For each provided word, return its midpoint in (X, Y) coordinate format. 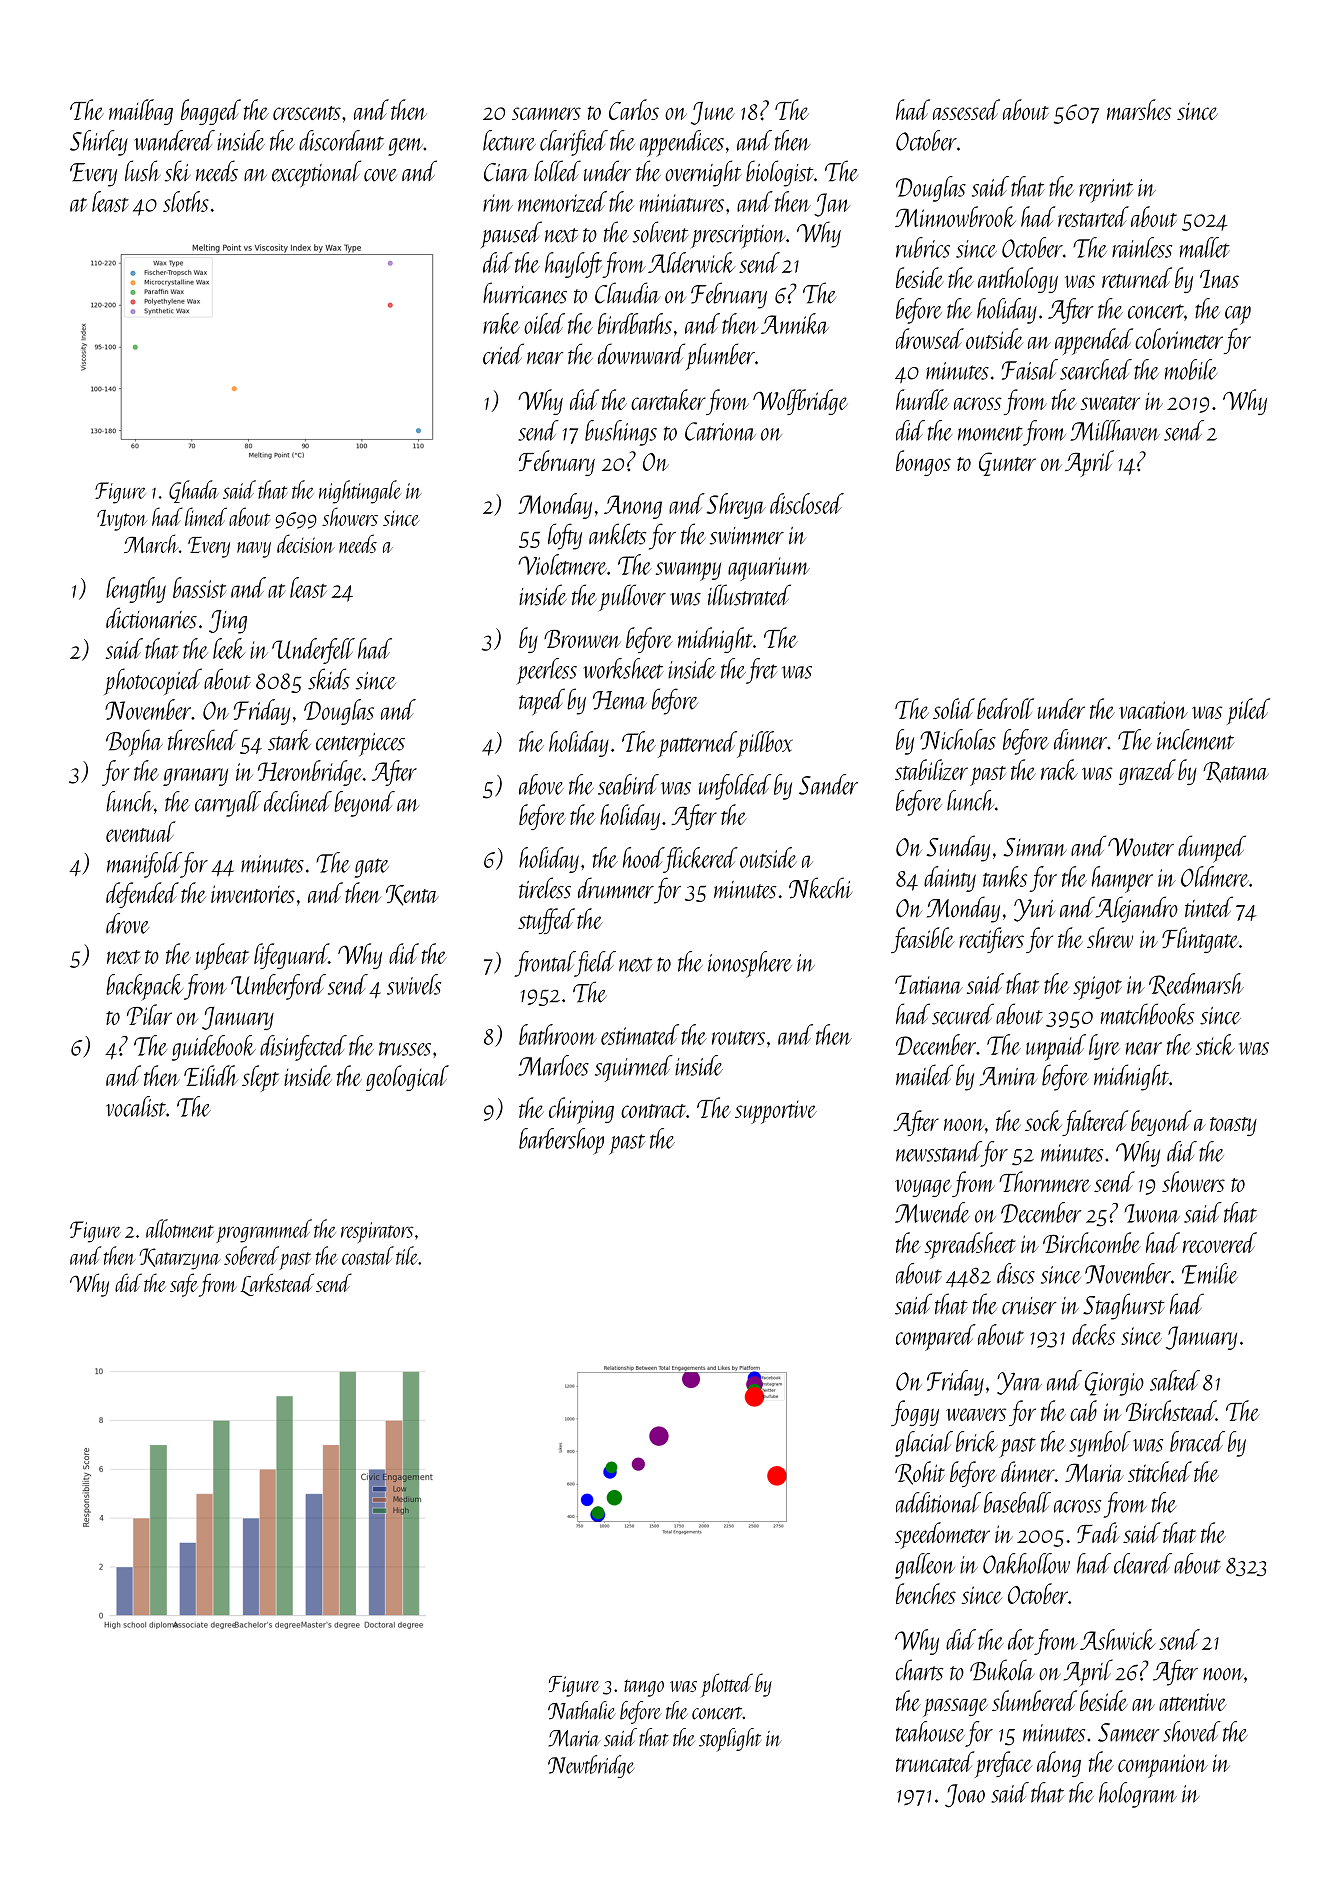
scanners (546, 113)
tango (644, 1688)
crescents (307, 113)
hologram (1138, 1795)
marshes (1139, 109)
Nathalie (582, 1710)
